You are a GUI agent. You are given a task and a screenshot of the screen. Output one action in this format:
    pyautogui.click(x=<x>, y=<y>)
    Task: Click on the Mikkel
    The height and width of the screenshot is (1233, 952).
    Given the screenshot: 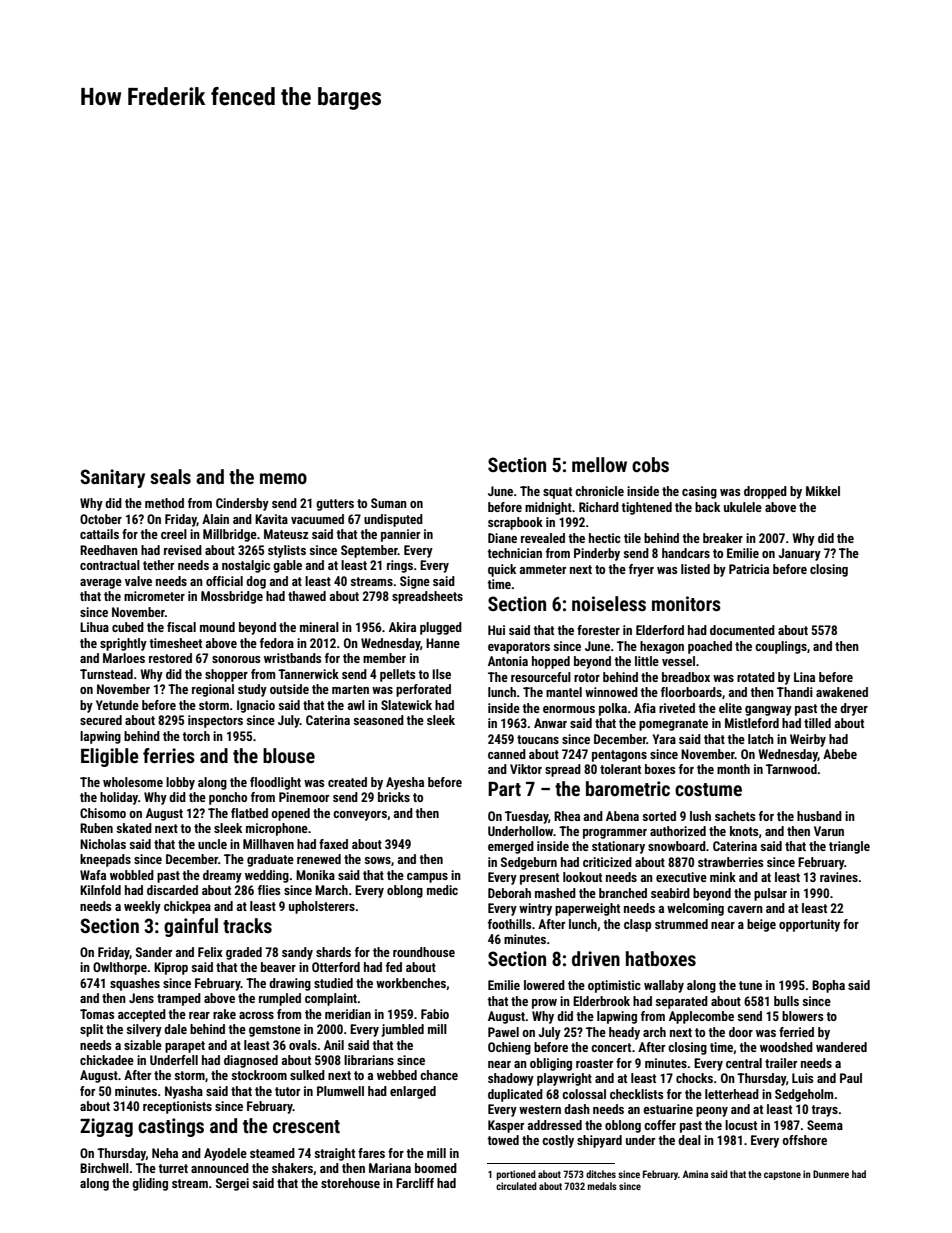 What is the action you would take?
    pyautogui.click(x=823, y=491)
